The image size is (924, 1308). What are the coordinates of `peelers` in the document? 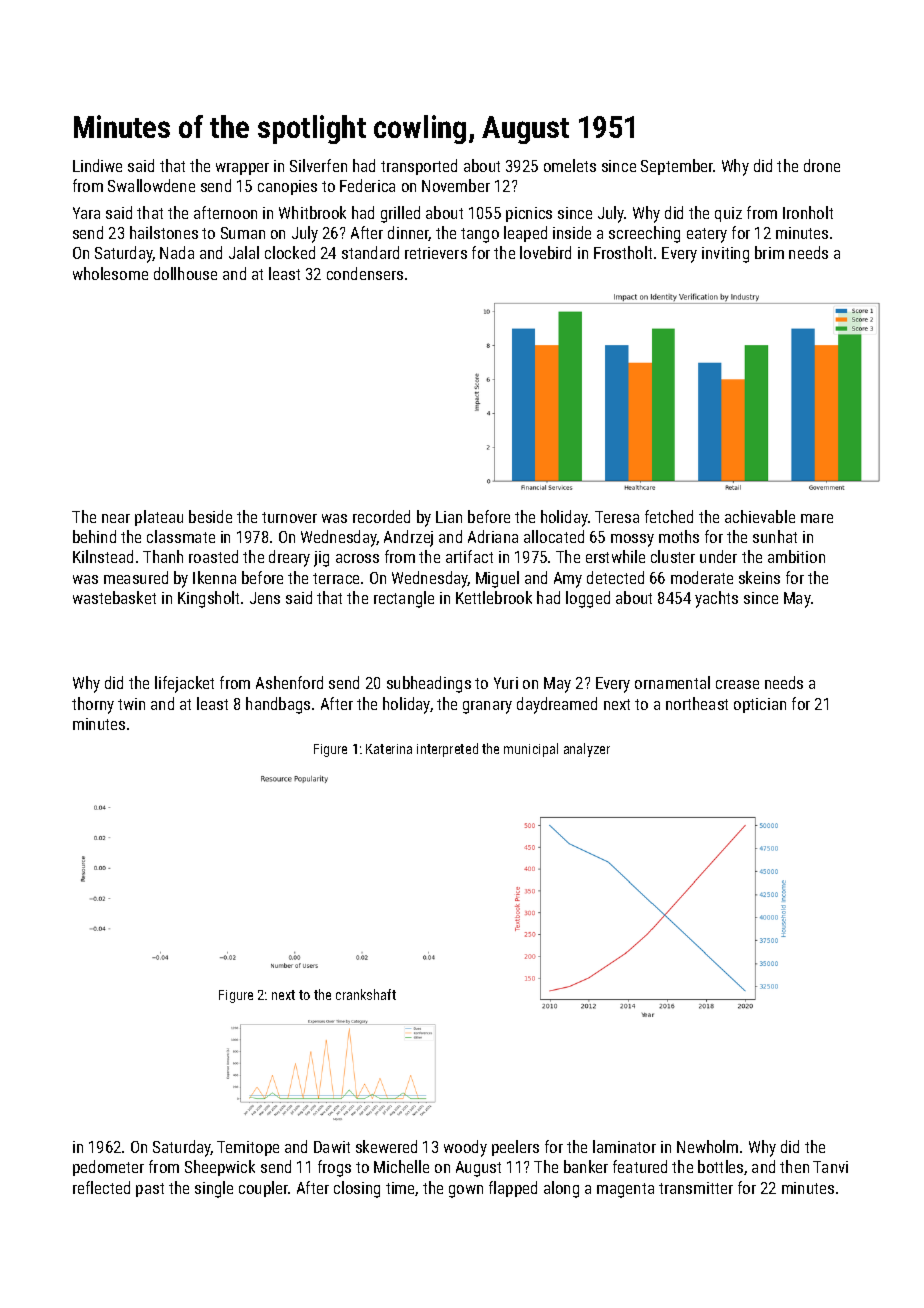 It's located at (515, 1148).
